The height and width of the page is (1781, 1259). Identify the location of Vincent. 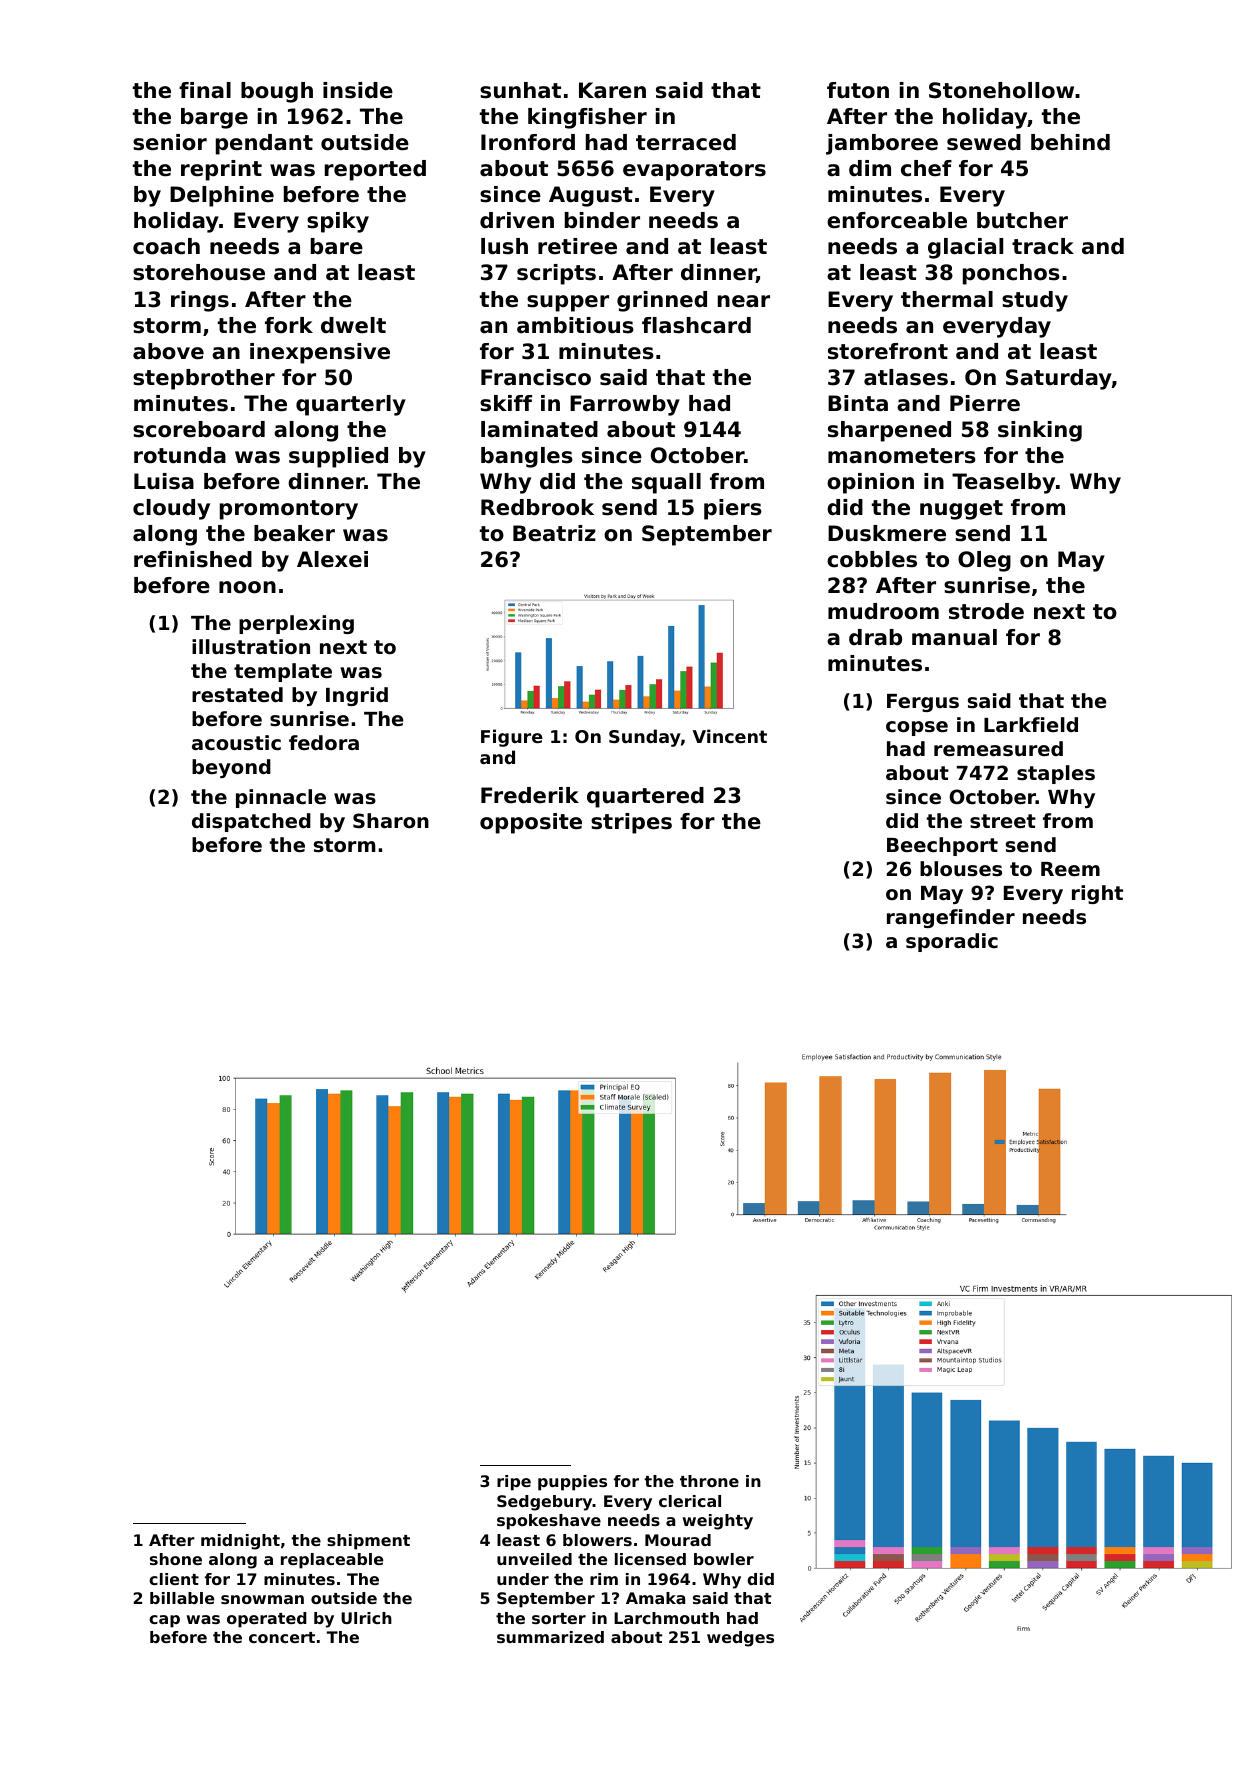
(730, 736).
